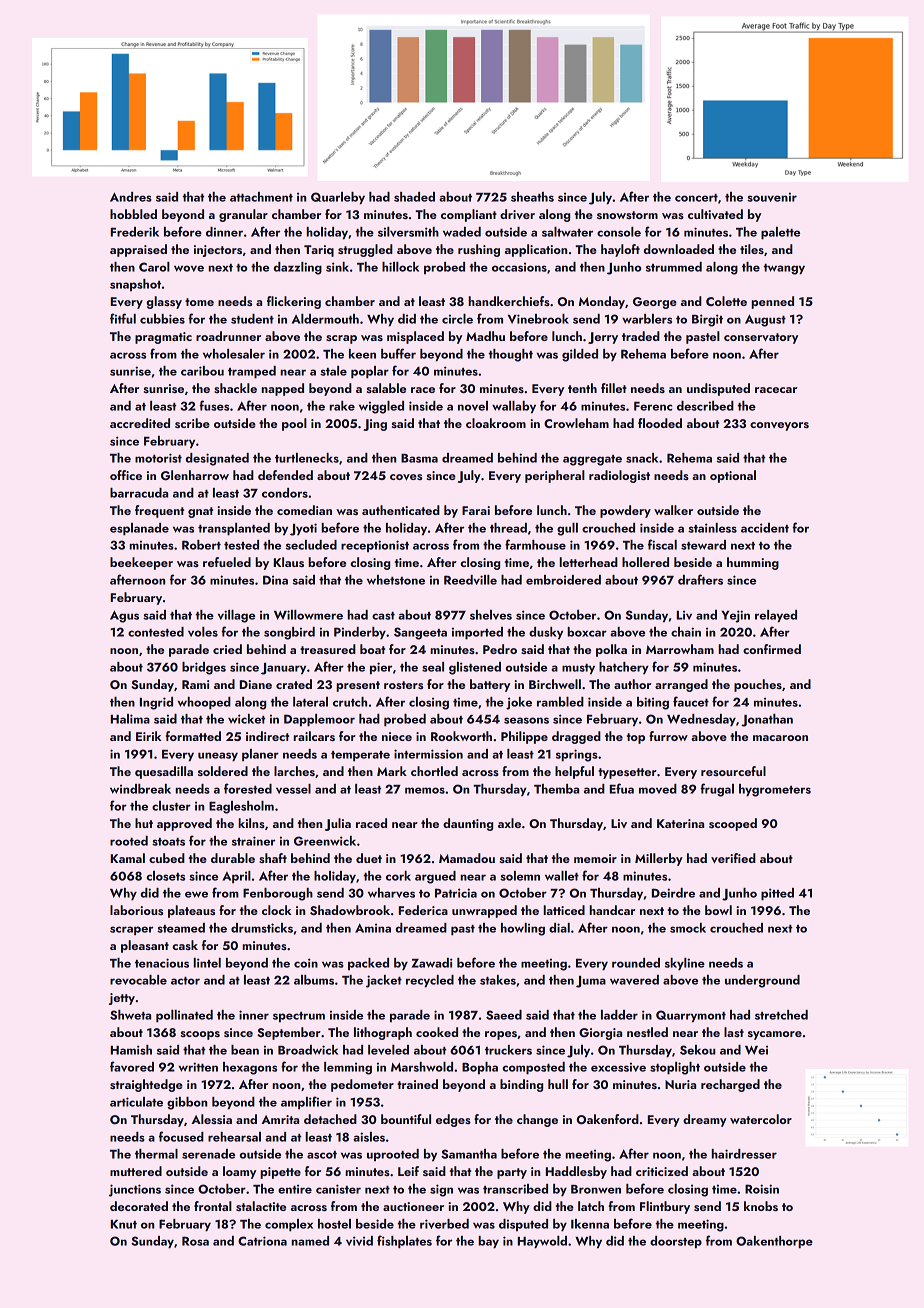 Image resolution: width=924 pixels, height=1308 pixels. What do you see at coordinates (397, 736) in the document?
I see `niece` at bounding box center [397, 736].
